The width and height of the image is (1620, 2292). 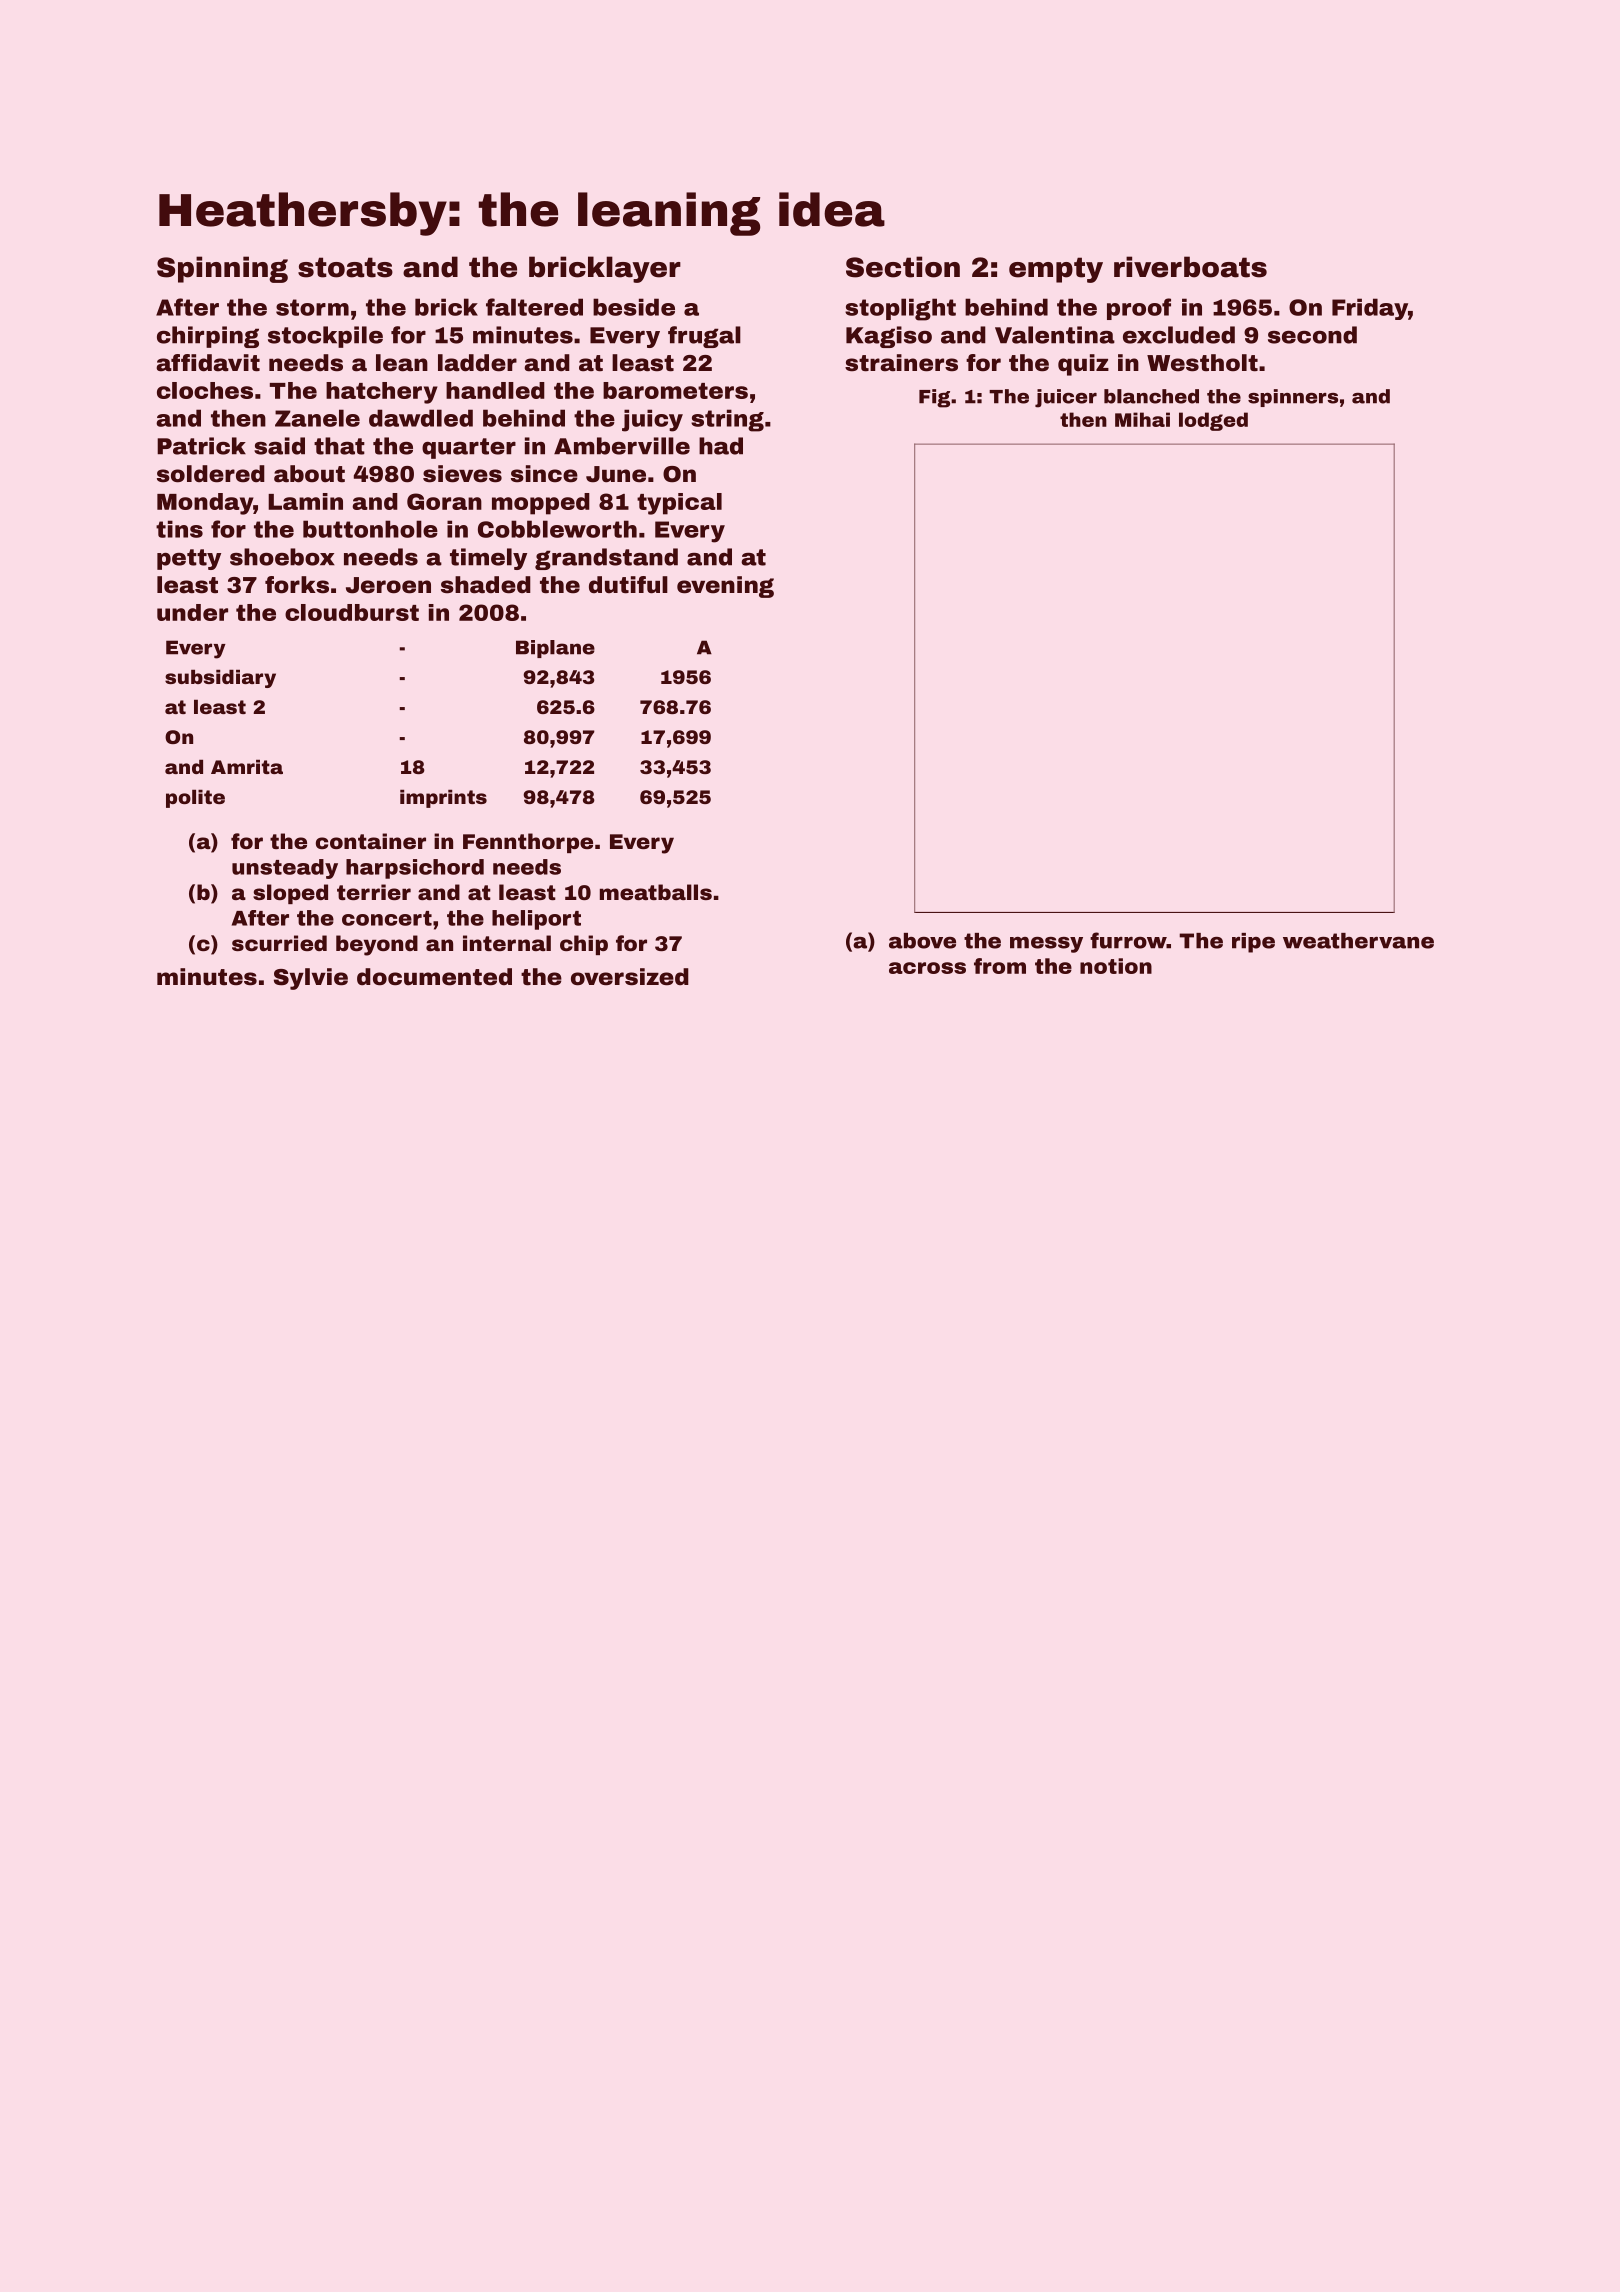 What do you see at coordinates (630, 977) in the image?
I see `oversized` at bounding box center [630, 977].
